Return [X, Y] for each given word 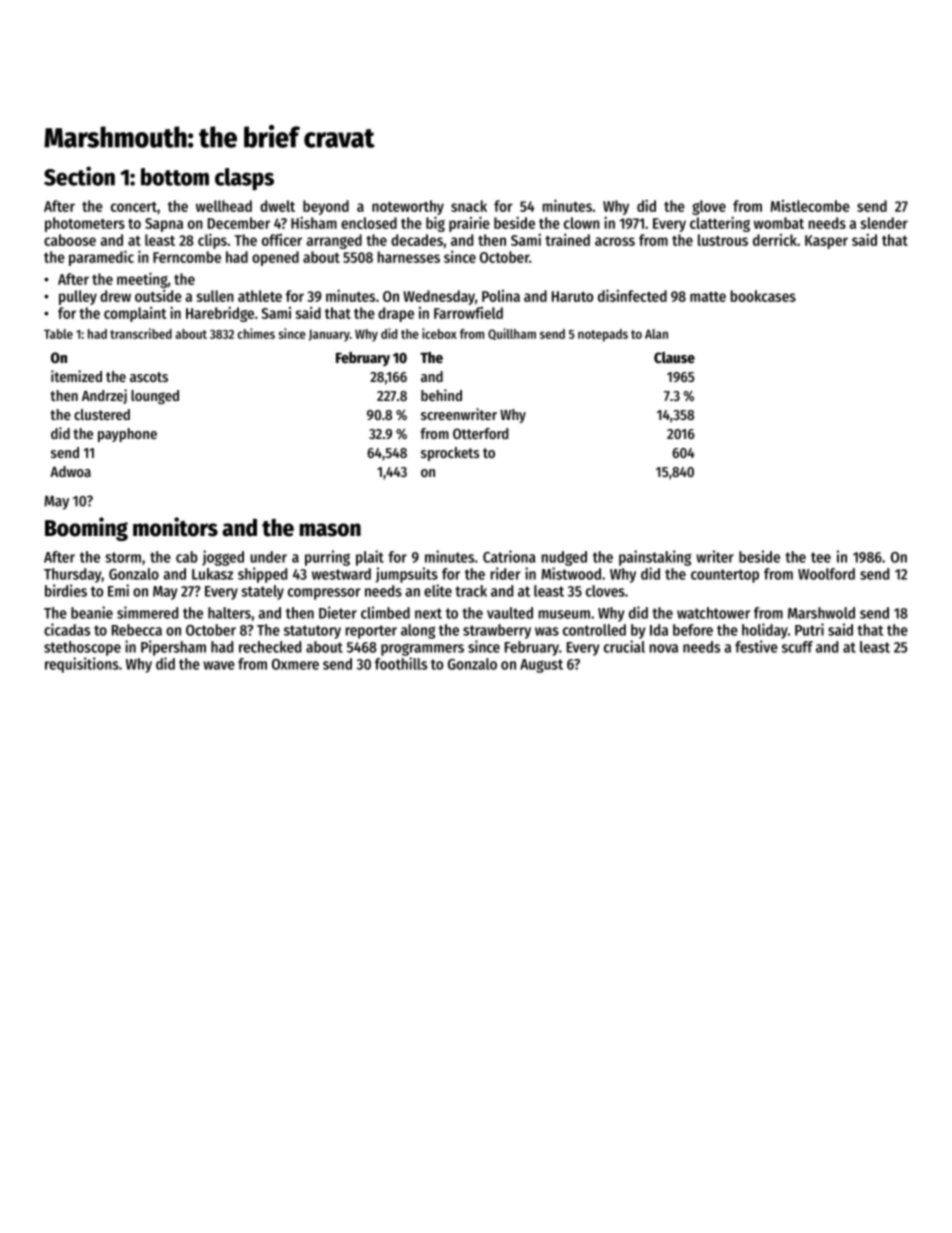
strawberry [497, 631]
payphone [127, 435]
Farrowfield [468, 313]
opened [275, 258]
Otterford [481, 433]
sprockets [450, 454]
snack [469, 206]
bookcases [763, 296]
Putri [809, 629]
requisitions [82, 665]
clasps [244, 179]
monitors [175, 527]
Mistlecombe [810, 206]
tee [821, 557]
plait [370, 558]
